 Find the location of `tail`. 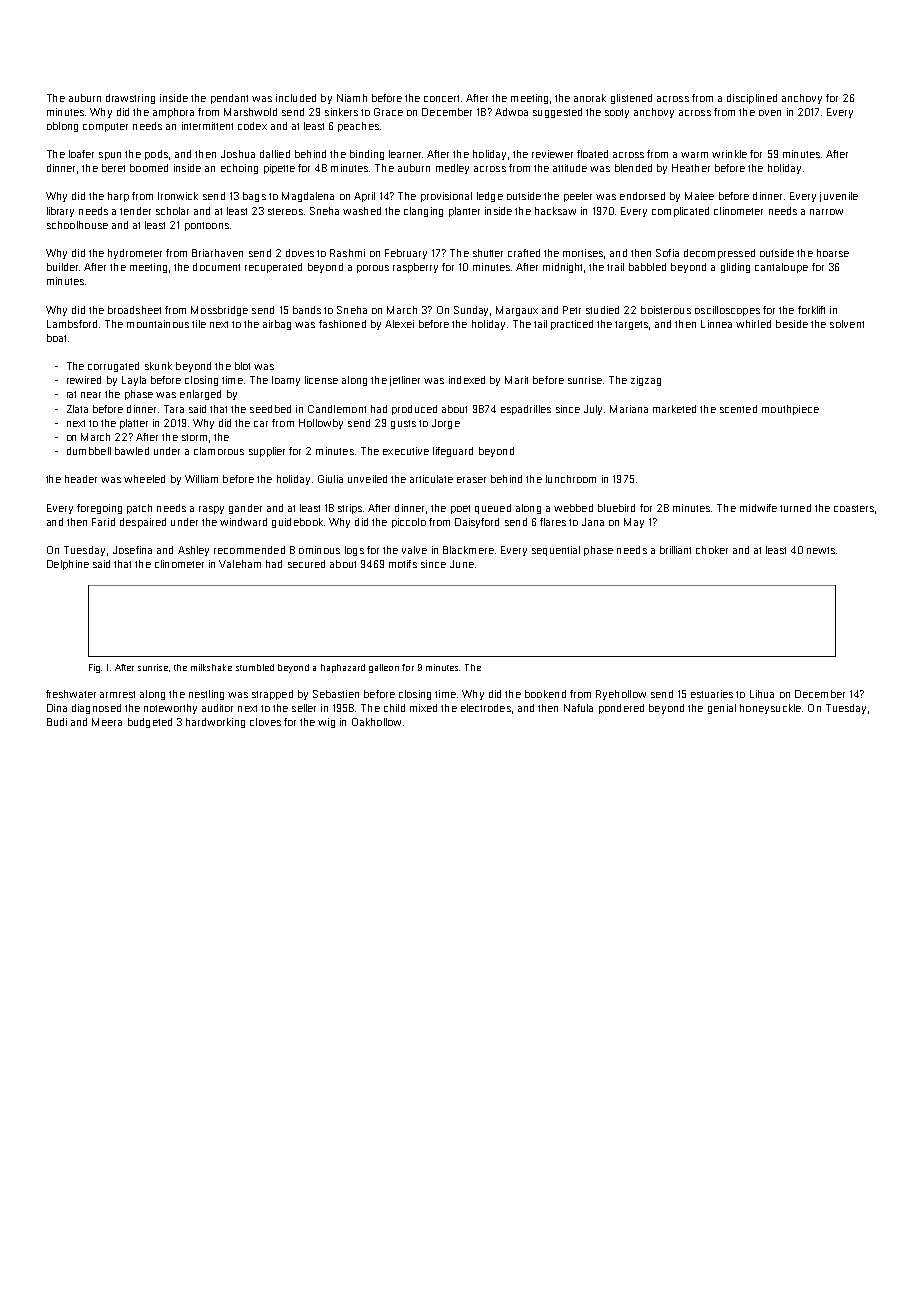

tail is located at coordinates (540, 324).
